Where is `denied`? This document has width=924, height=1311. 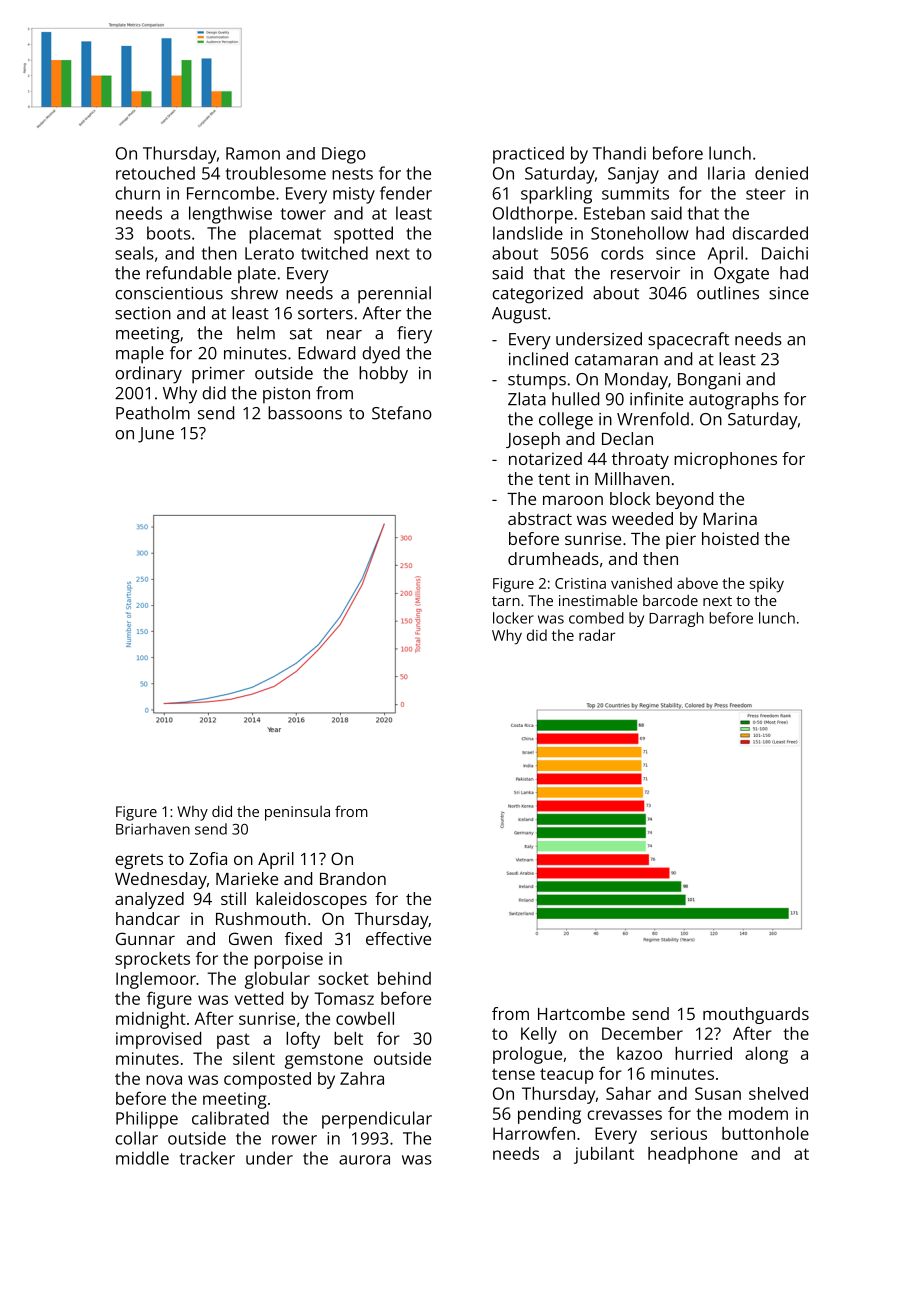 denied is located at coordinates (781, 173).
